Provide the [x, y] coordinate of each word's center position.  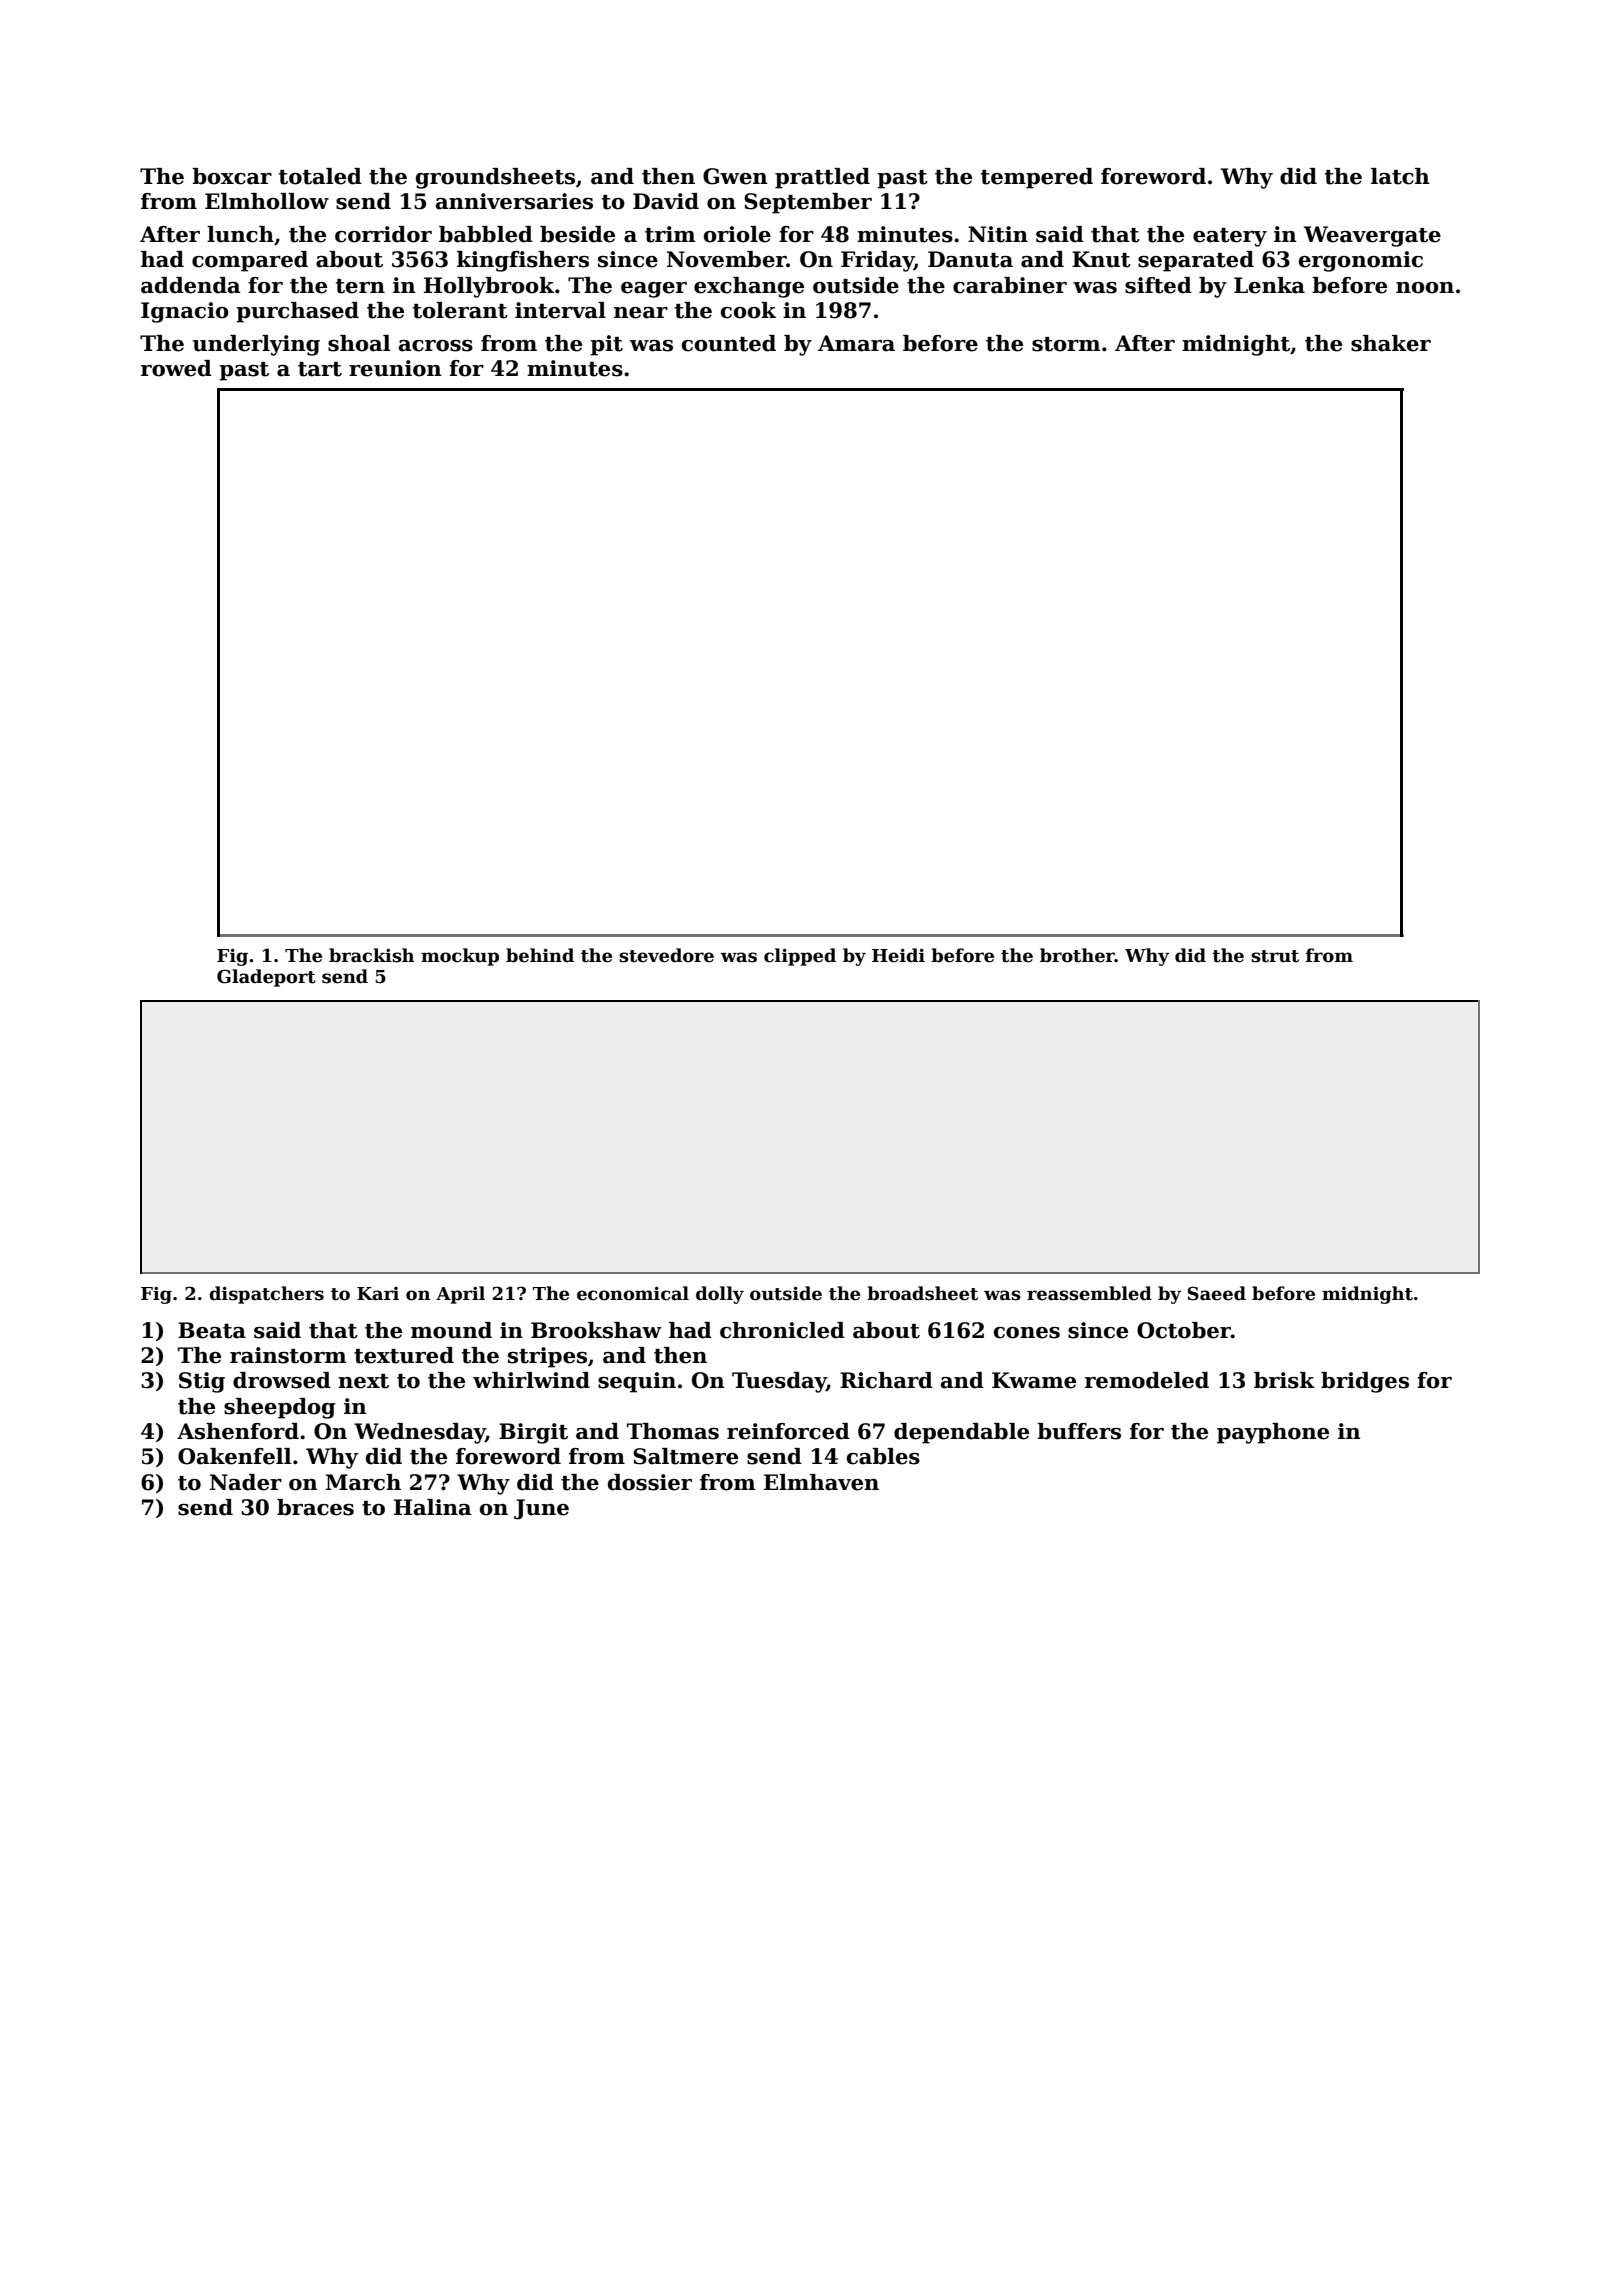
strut [1275, 956]
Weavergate [1372, 236]
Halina [433, 1507]
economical [633, 1293]
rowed [176, 368]
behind [540, 955]
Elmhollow [267, 201]
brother [1077, 955]
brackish [371, 955]
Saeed [1217, 1293]
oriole [737, 234]
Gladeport [266, 978]
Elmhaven [821, 1482]
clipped [800, 957]
